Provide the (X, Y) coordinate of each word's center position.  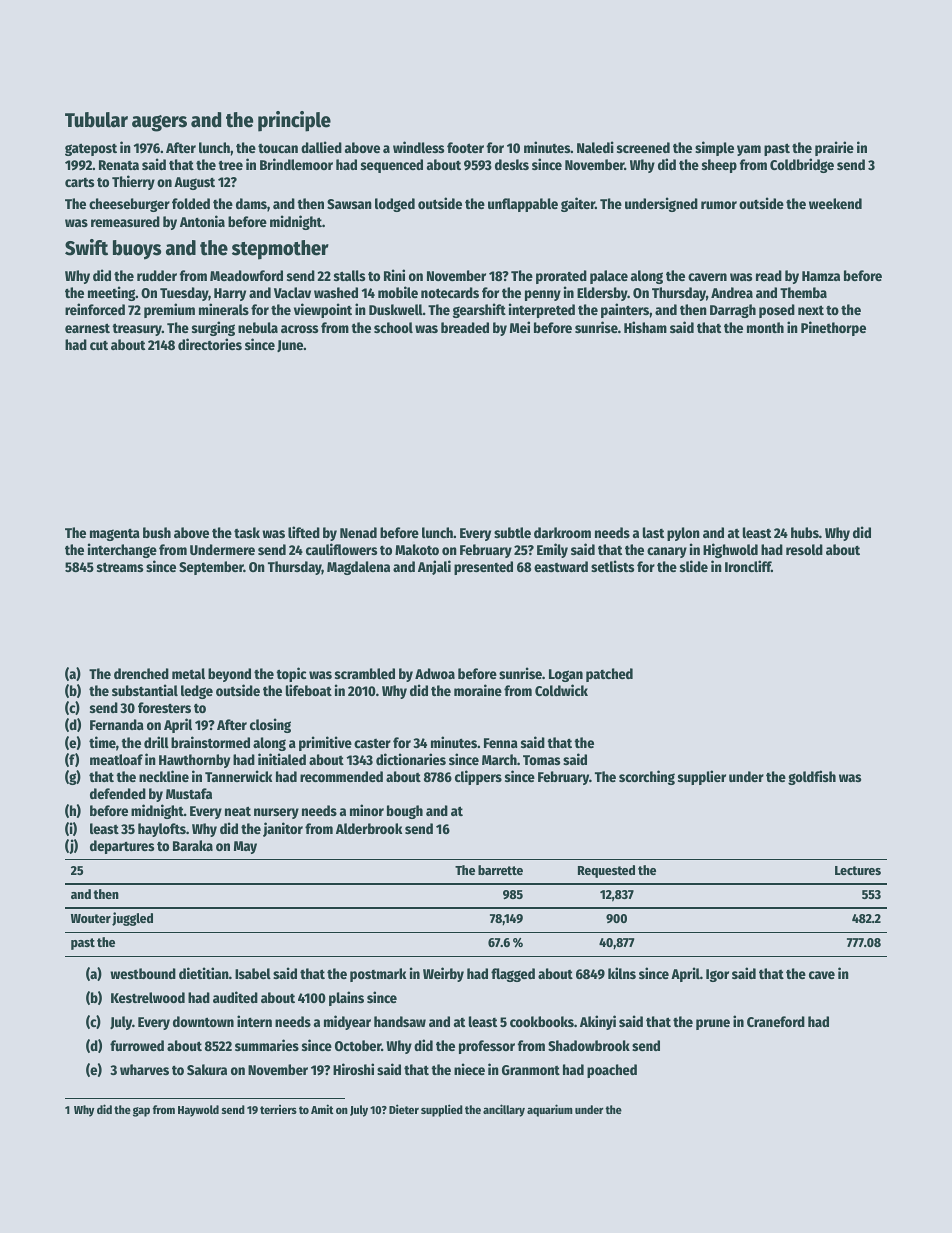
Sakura (207, 1069)
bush (157, 532)
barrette (500, 870)
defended (118, 793)
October (358, 1045)
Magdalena (358, 568)
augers (159, 123)
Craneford (776, 1021)
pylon (683, 534)
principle (294, 121)
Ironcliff (748, 566)
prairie (834, 148)
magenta (115, 534)
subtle (512, 532)
